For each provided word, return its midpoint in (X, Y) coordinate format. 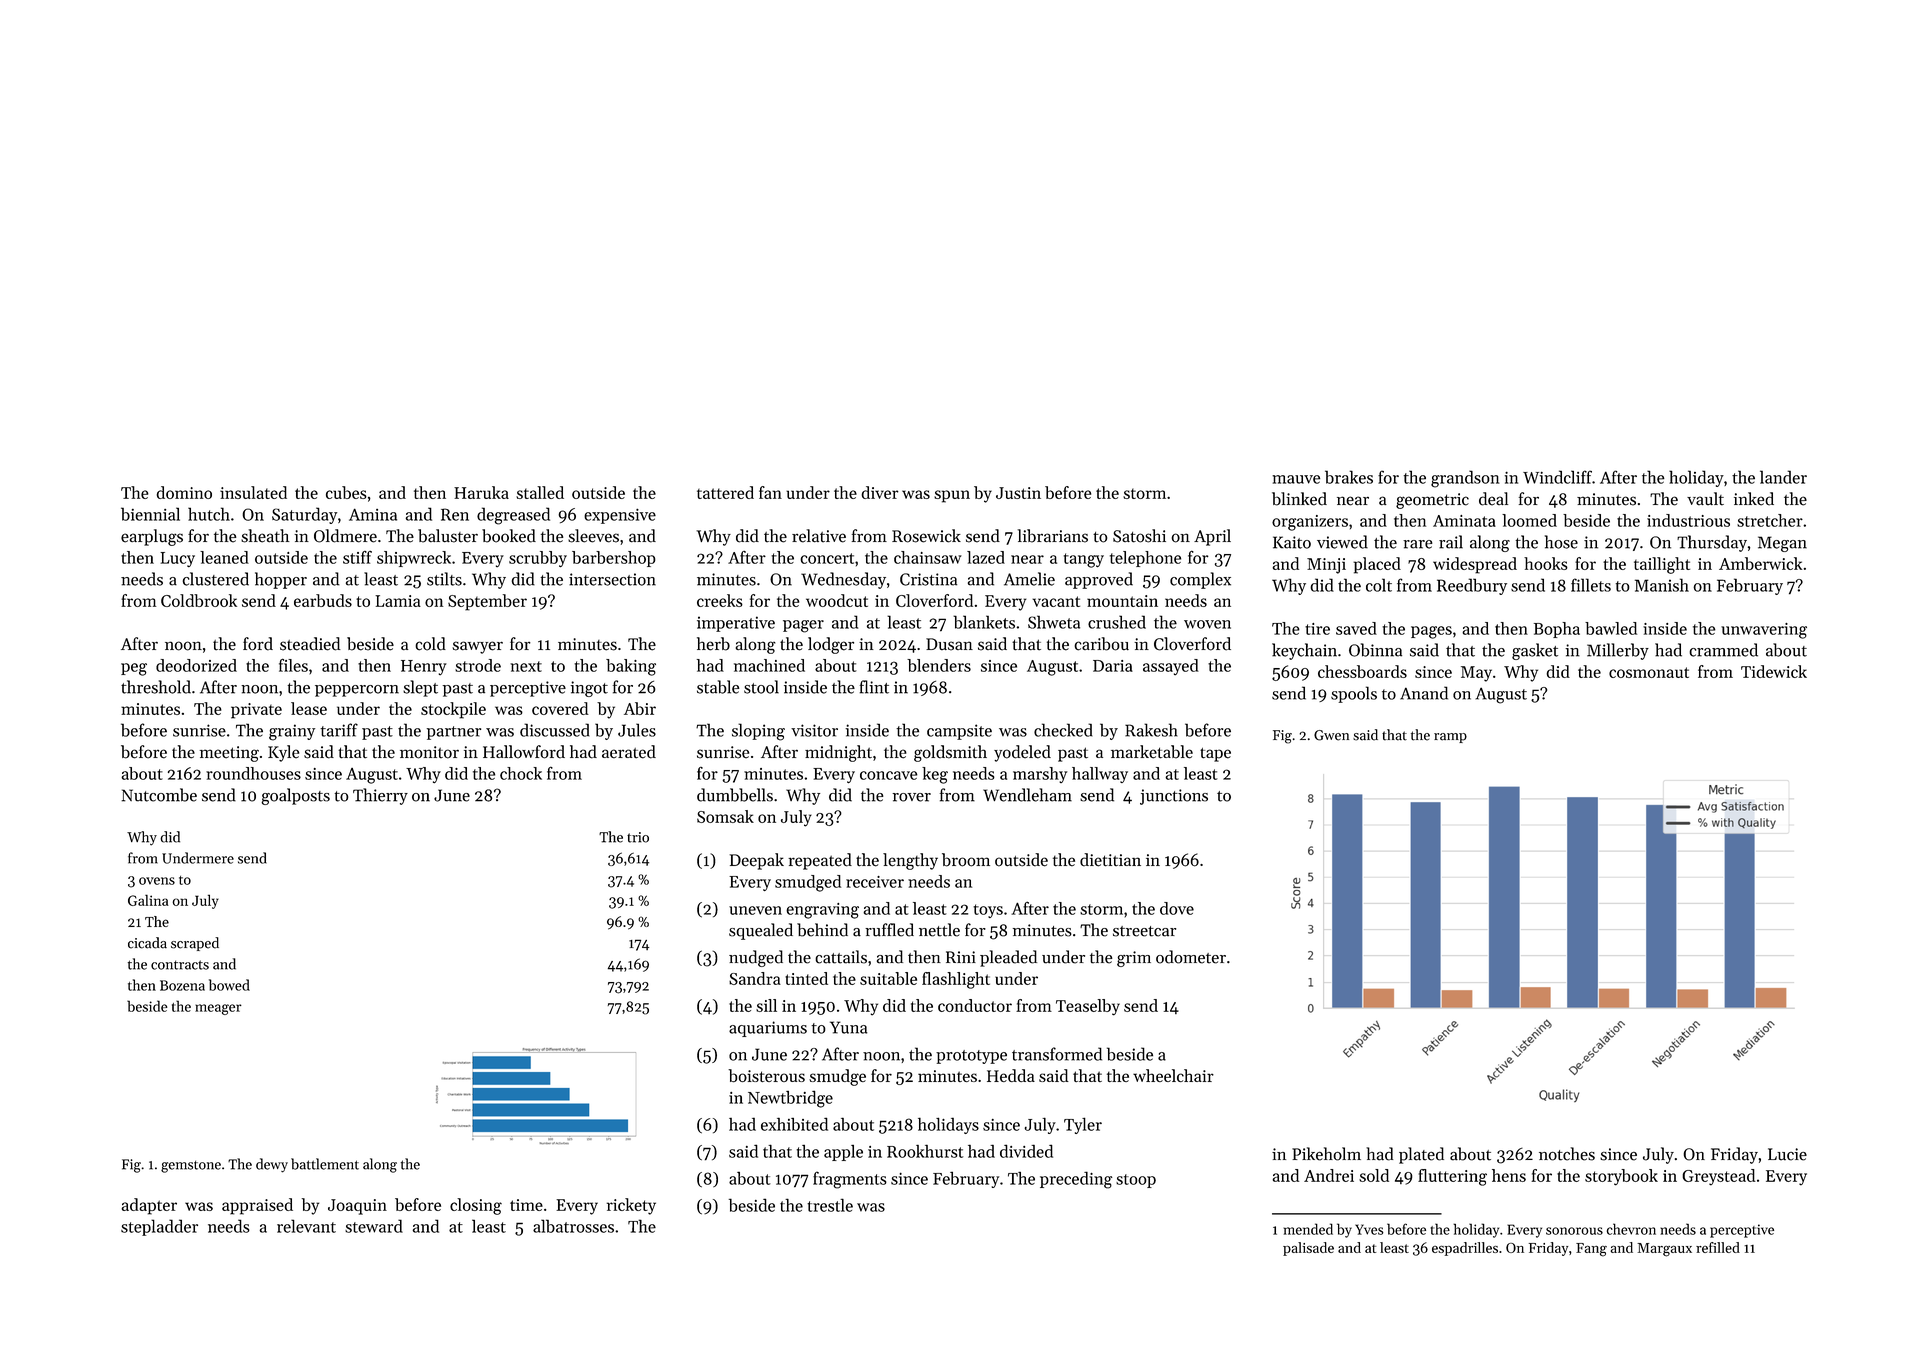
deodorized (196, 665)
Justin (1018, 493)
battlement (325, 1164)
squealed (761, 931)
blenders (939, 665)
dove (1177, 908)
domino (184, 492)
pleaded (1008, 958)
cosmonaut (1649, 672)
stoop (1136, 1181)
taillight (1662, 565)
